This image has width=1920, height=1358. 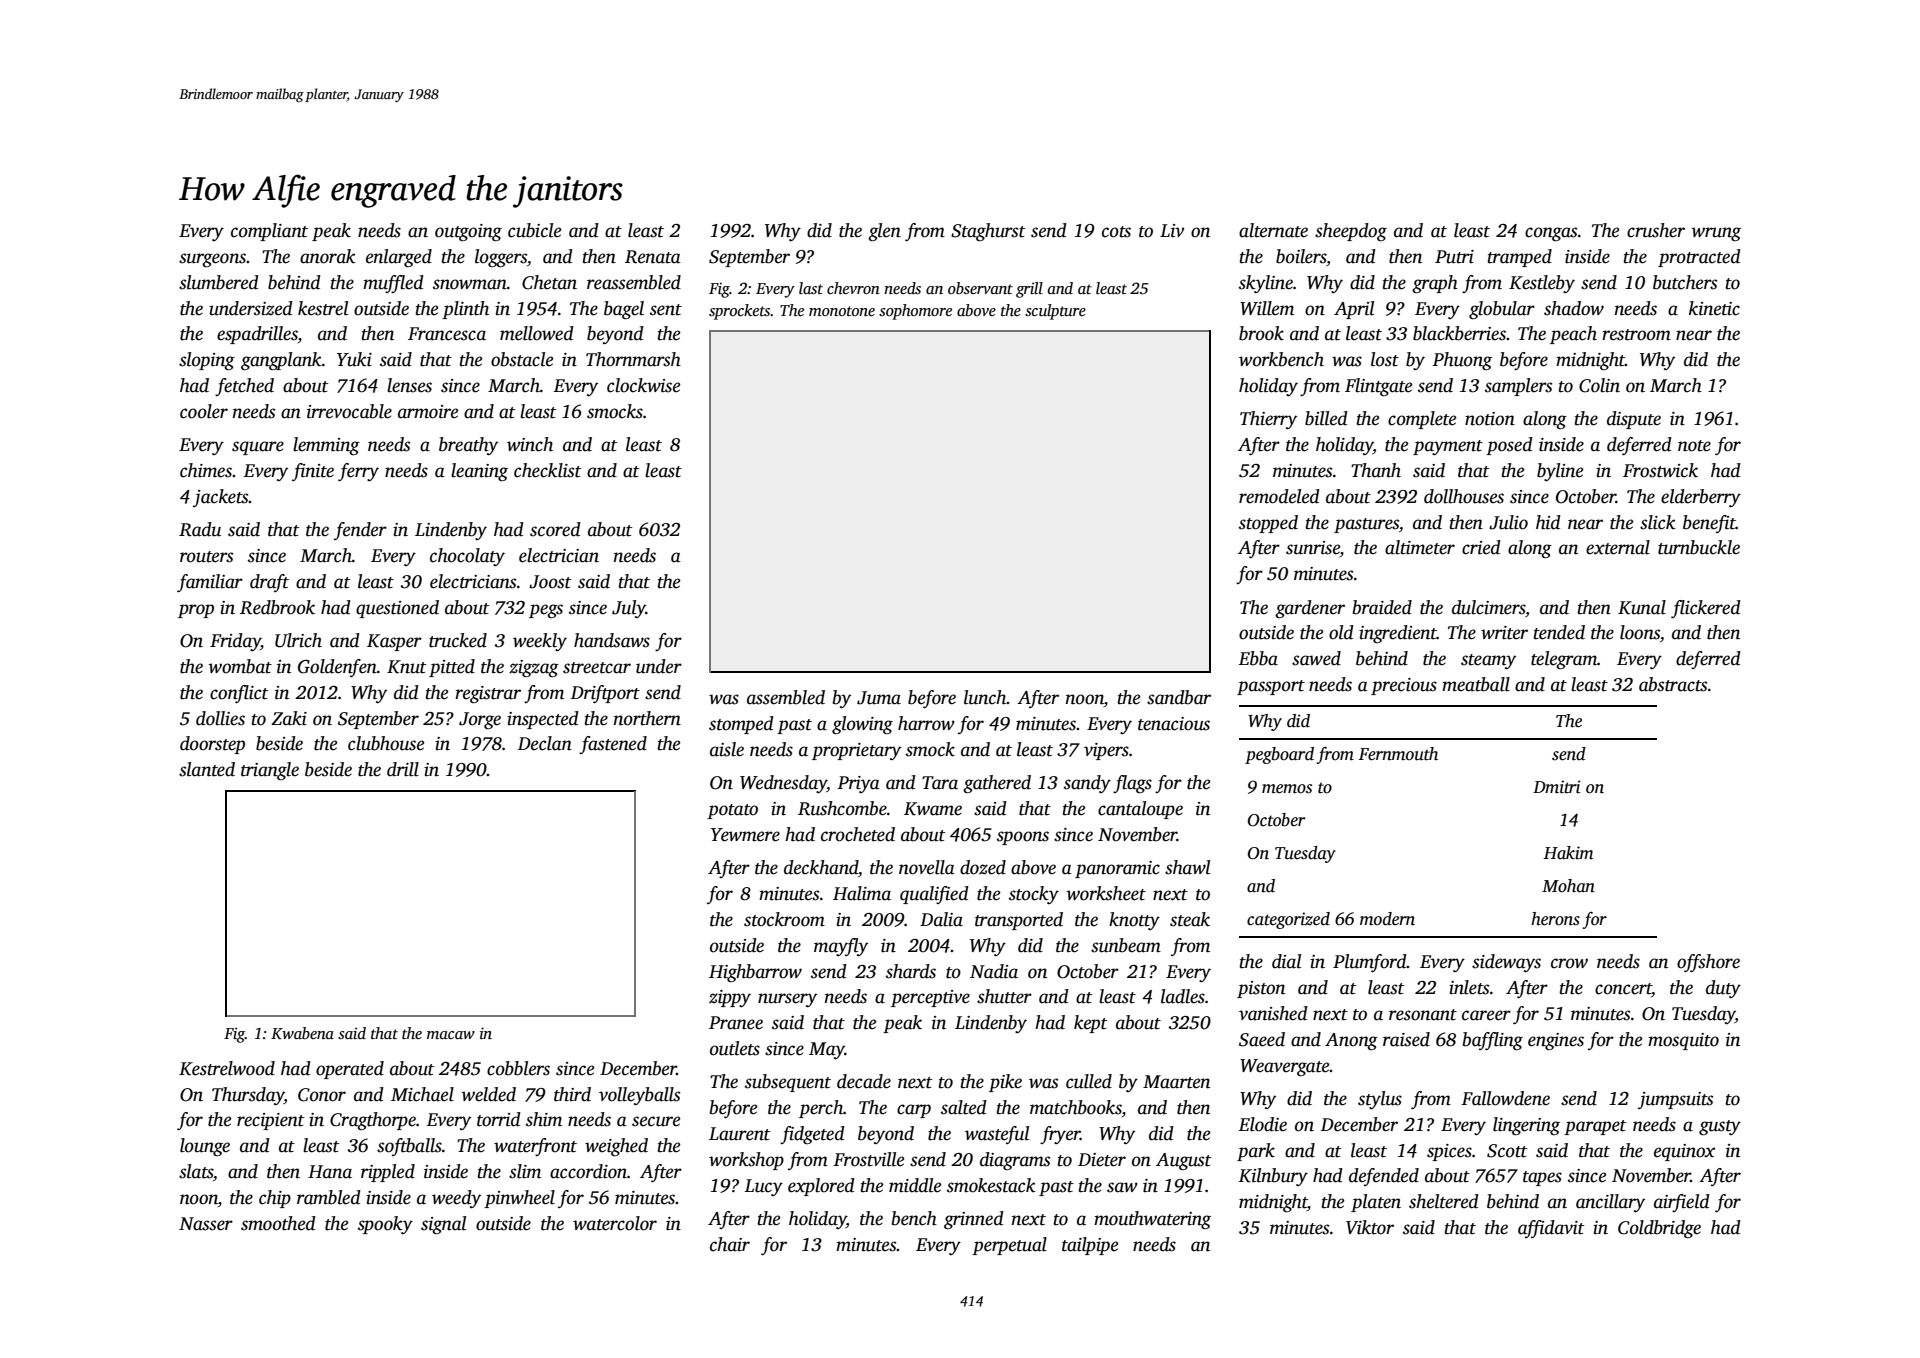 I want to click on Yewmere, so click(x=745, y=835).
